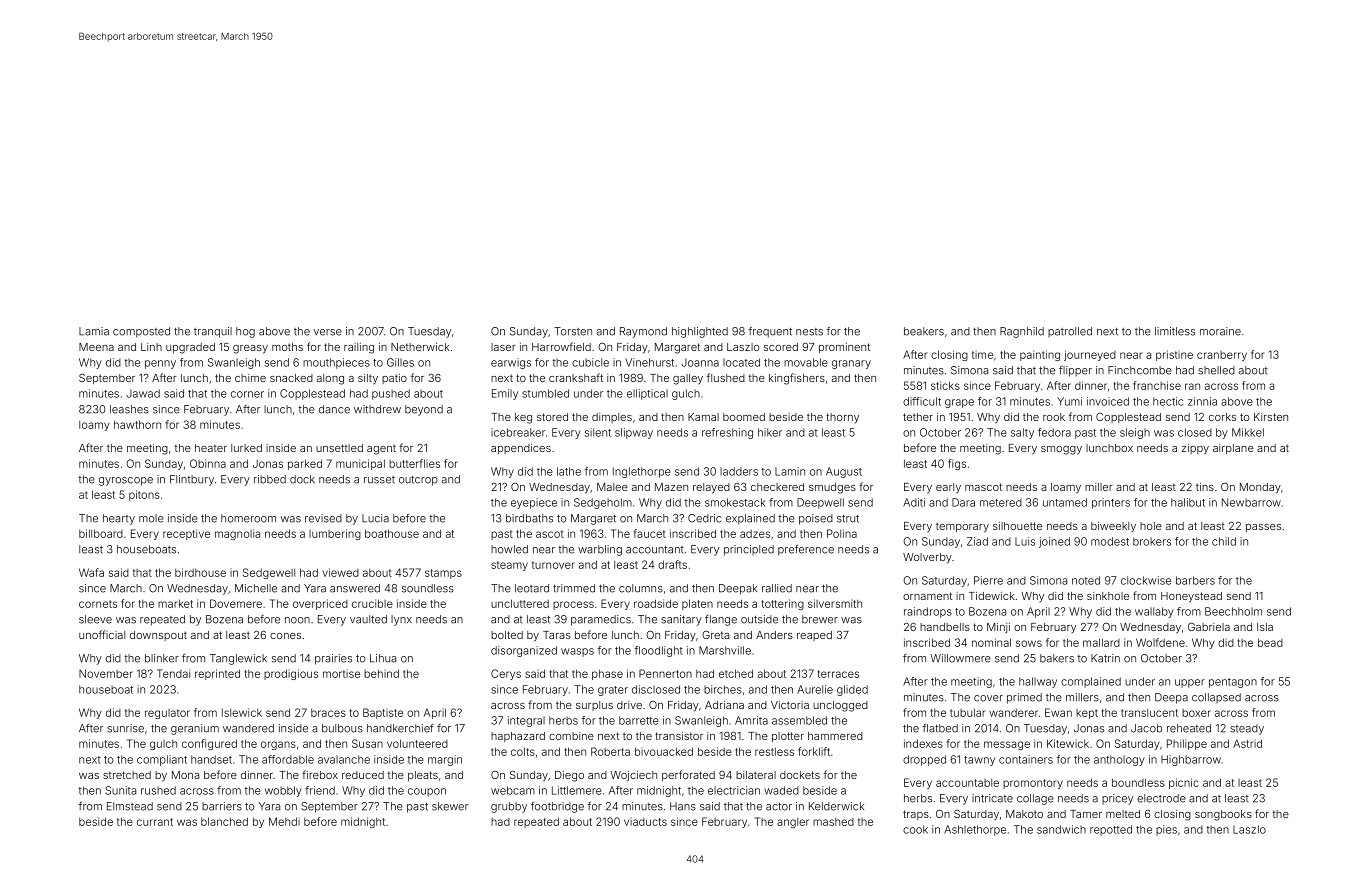  What do you see at coordinates (368, 379) in the image?
I see `silty` at bounding box center [368, 379].
